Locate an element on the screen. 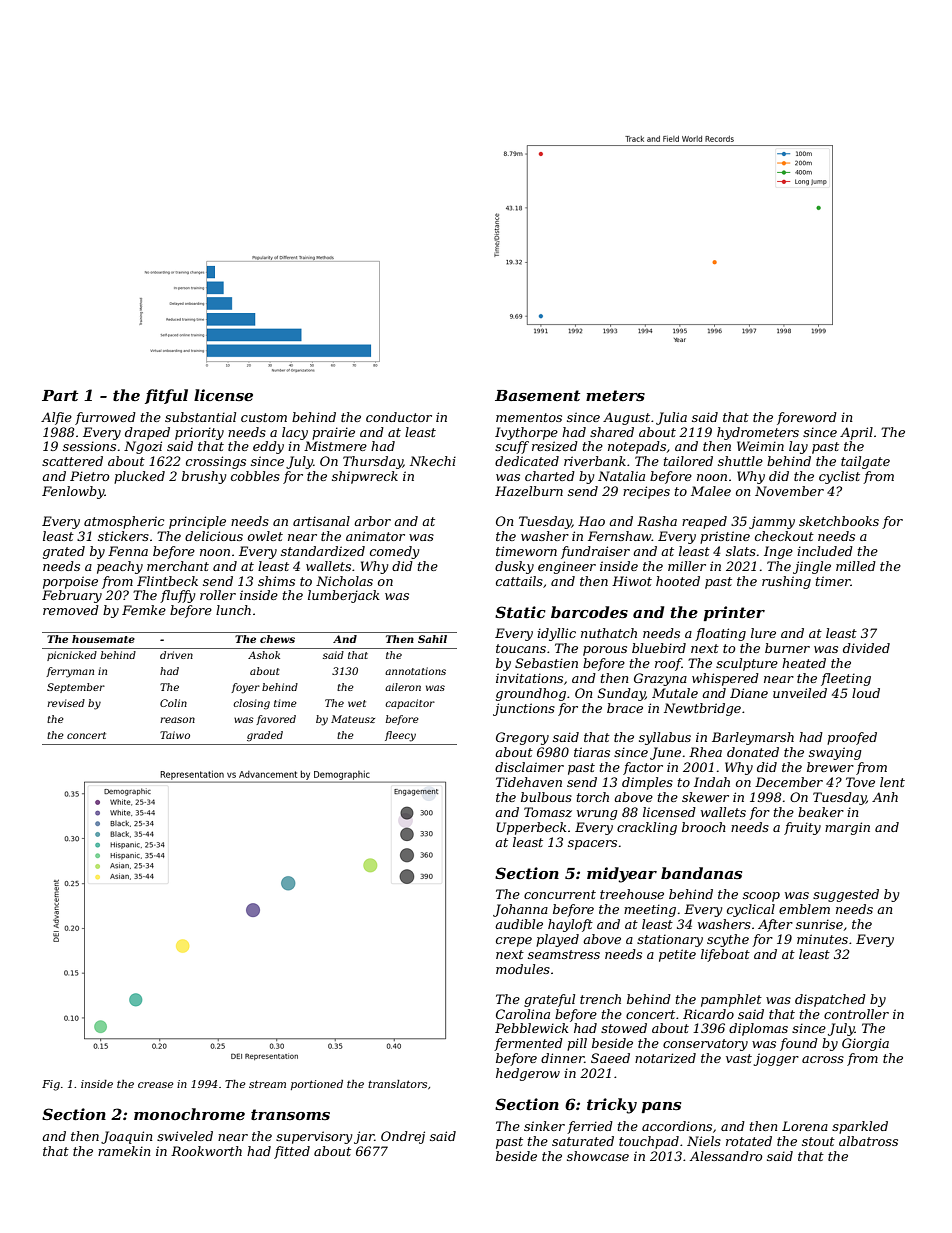 Image resolution: width=952 pixels, height=1233 pixels. stream is located at coordinates (267, 1084).
